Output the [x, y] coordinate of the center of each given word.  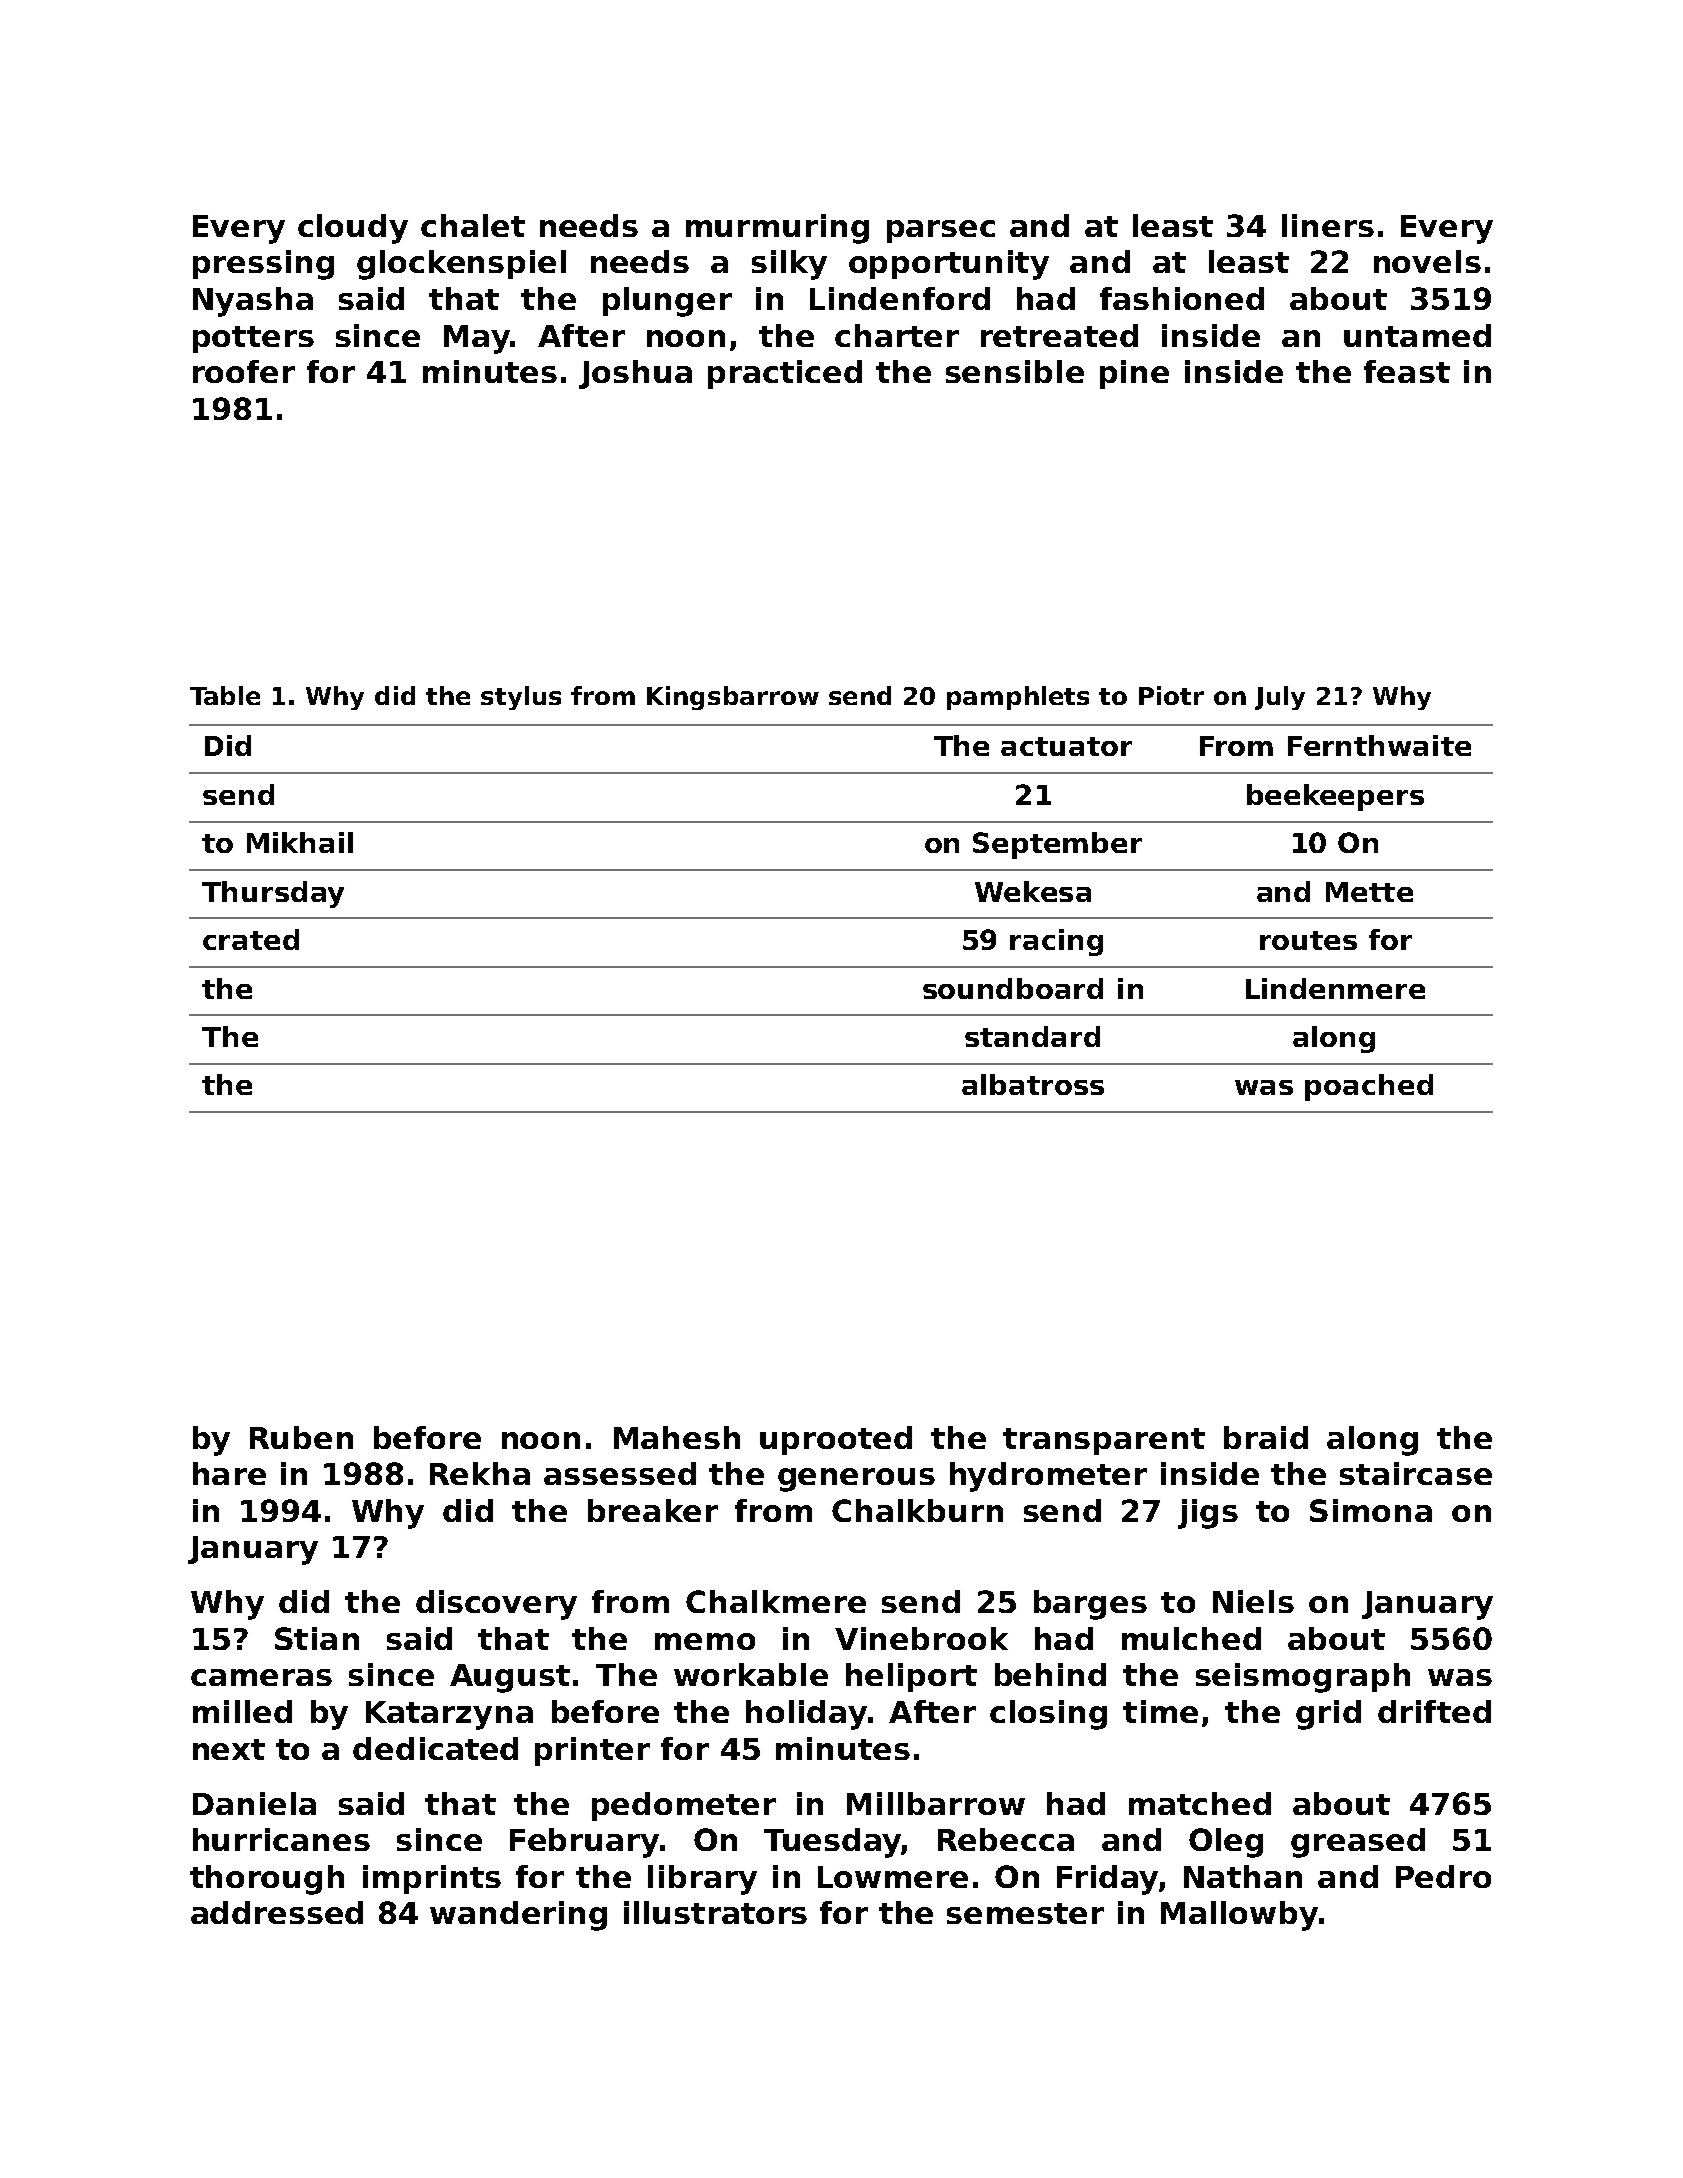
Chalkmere [776, 1601]
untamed [1417, 335]
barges [1090, 1605]
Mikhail [300, 842]
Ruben [301, 1437]
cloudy [353, 229]
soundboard [1013, 988]
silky [789, 265]
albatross [1033, 1084]
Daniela [254, 1803]
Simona [1371, 1510]
